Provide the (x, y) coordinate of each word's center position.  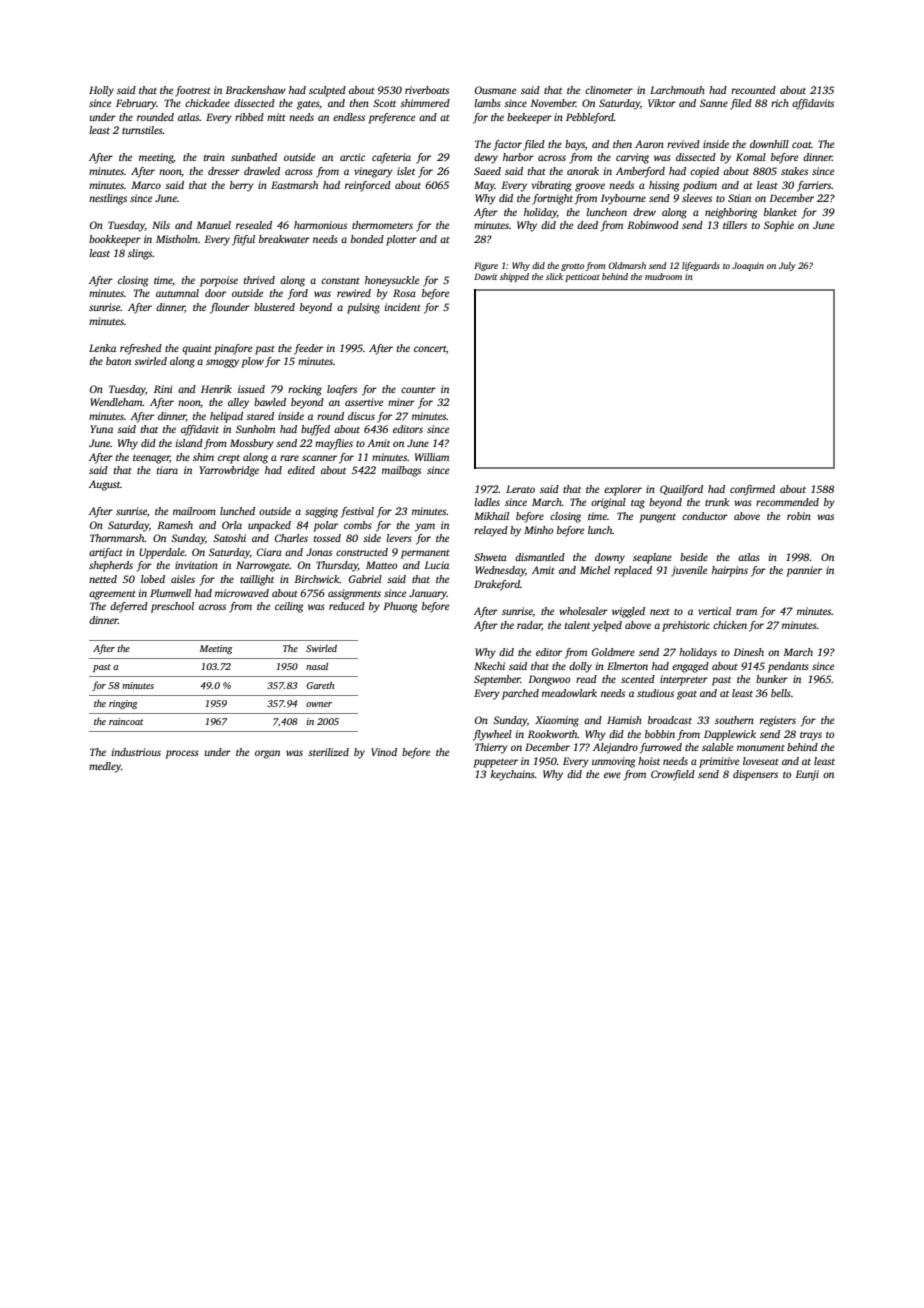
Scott (384, 103)
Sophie (779, 226)
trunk (717, 502)
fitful (243, 240)
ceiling (289, 607)
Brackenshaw (255, 90)
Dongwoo (549, 680)
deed (587, 225)
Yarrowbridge (229, 471)
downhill (769, 144)
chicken (730, 625)
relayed (491, 531)
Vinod (384, 752)
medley (105, 767)
